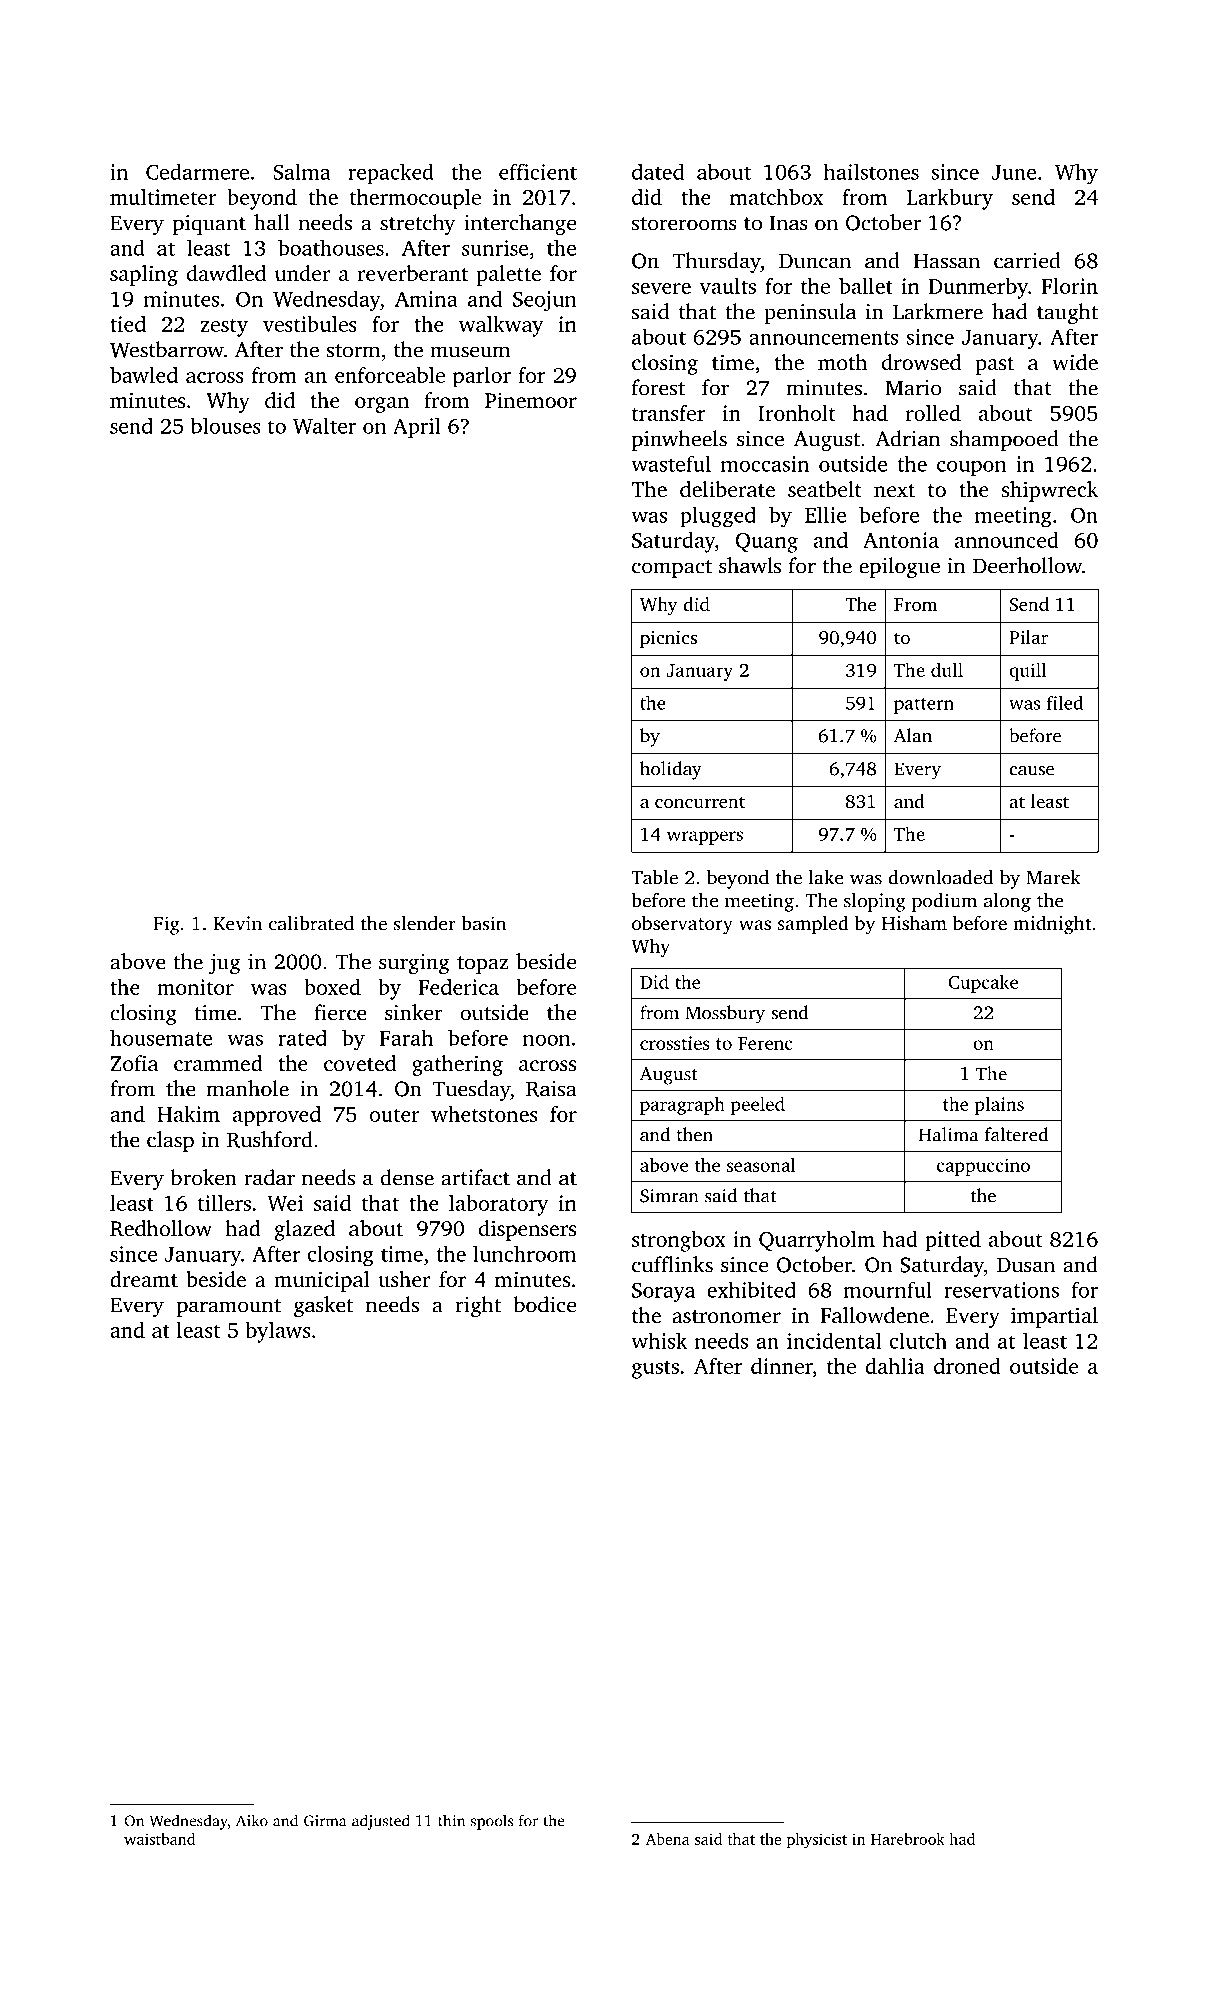 Image resolution: width=1208 pixels, height=1990 pixels. What do you see at coordinates (940, 877) in the page?
I see `downloaded` at bounding box center [940, 877].
